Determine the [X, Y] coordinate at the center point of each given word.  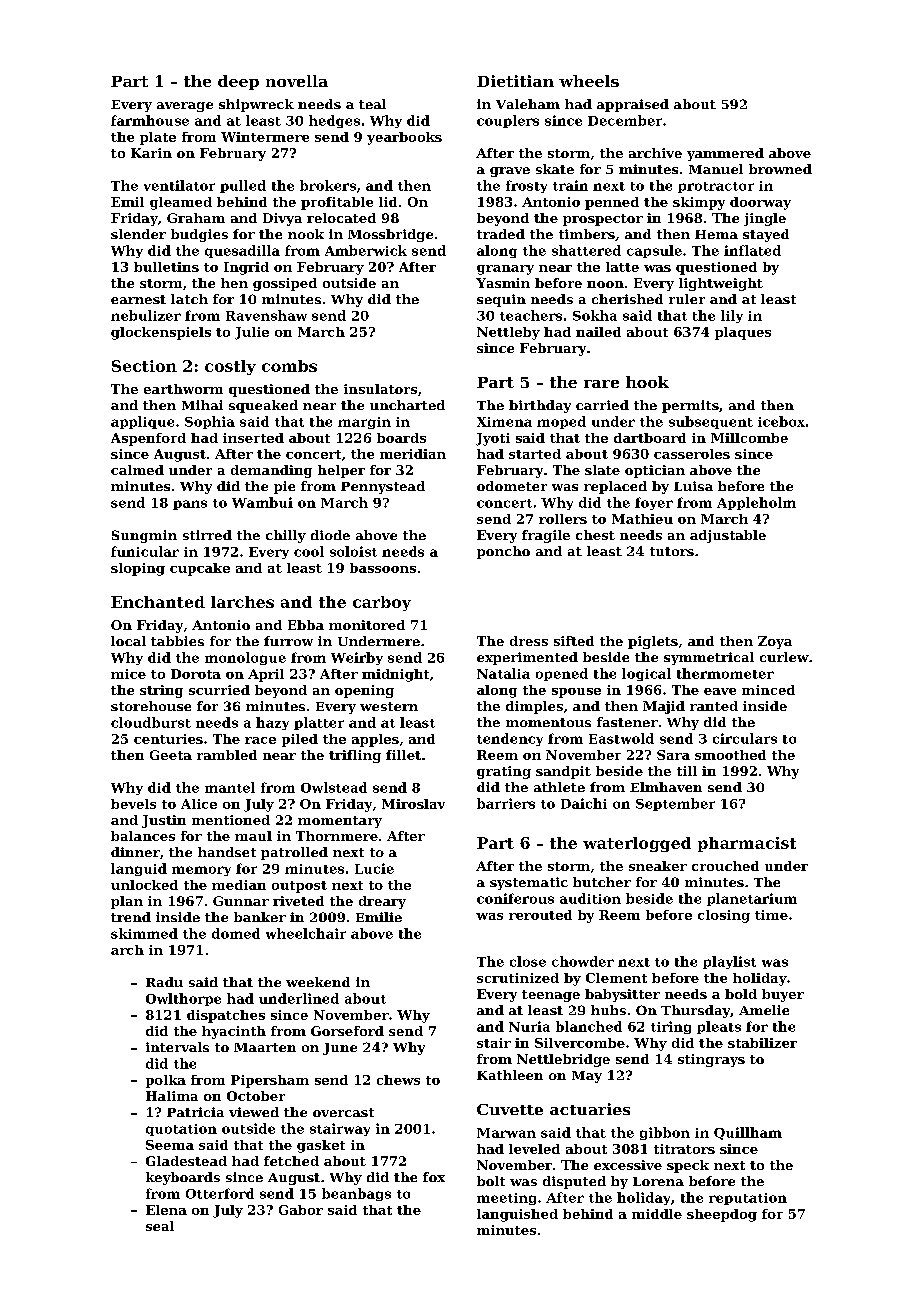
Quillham [748, 1133]
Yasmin [503, 283]
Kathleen [510, 1075]
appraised [633, 105]
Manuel [716, 169]
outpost [299, 887]
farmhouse [150, 120]
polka [166, 1081]
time [771, 915]
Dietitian [515, 81]
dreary [382, 902]
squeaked [263, 406]
